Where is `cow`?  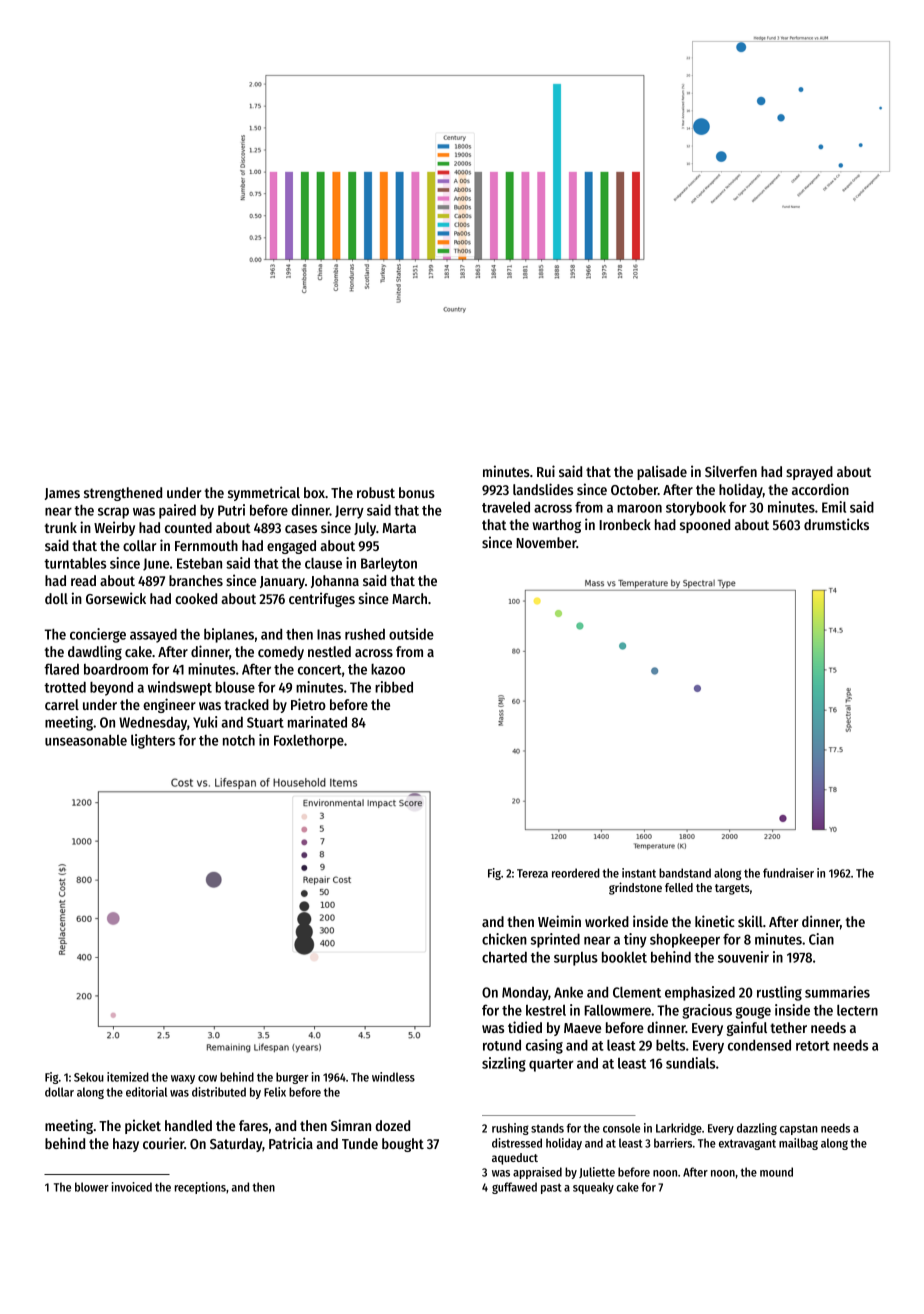
cow is located at coordinates (207, 1078).
